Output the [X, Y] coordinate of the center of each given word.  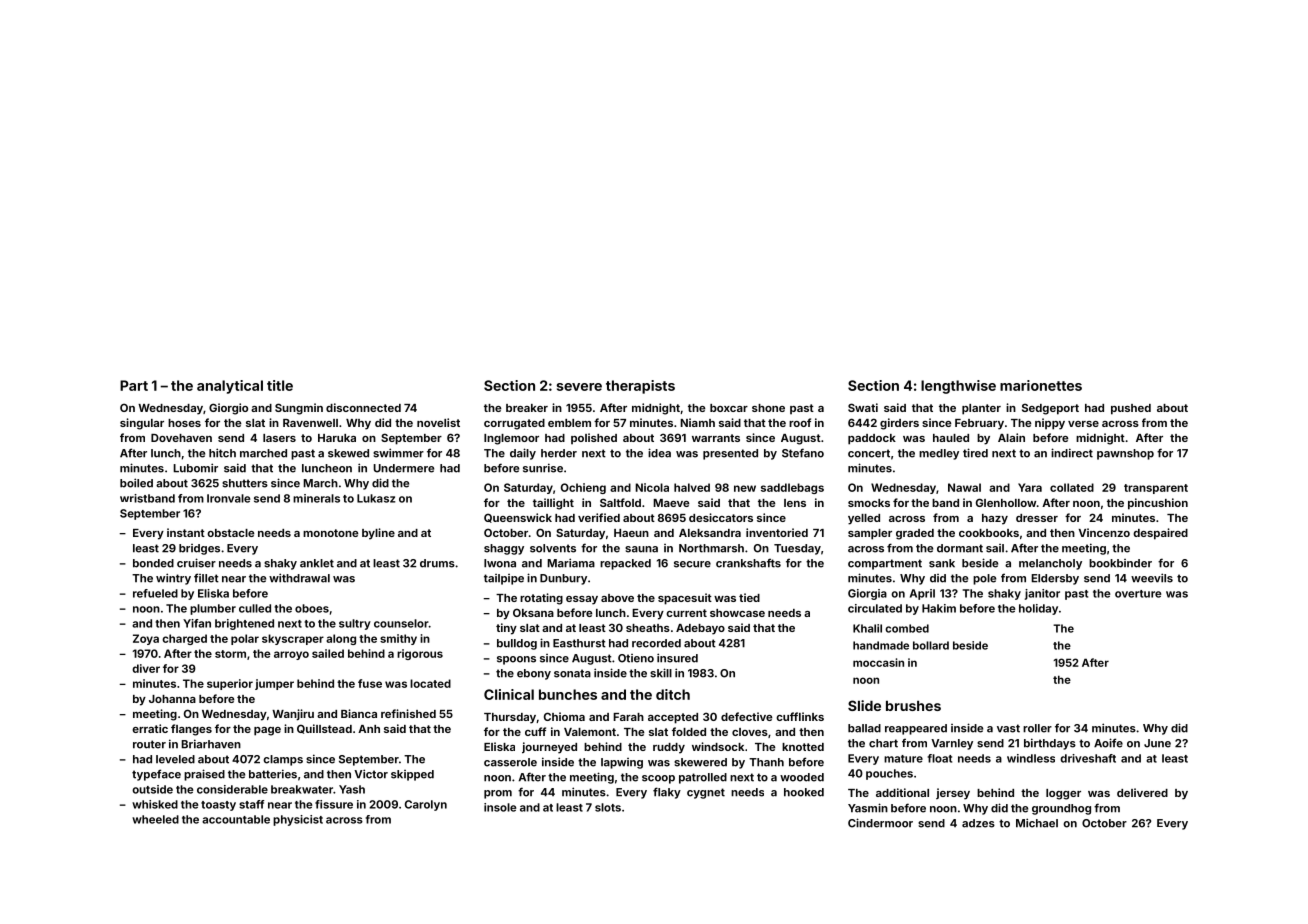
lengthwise [958, 387]
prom [498, 794]
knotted [803, 747]
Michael [1037, 823]
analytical [230, 387]
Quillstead [324, 729]
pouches [889, 774]
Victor [371, 774]
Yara [1030, 487]
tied [749, 597]
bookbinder [1120, 563]
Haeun [631, 533]
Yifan [197, 623]
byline [378, 534]
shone [768, 408]
